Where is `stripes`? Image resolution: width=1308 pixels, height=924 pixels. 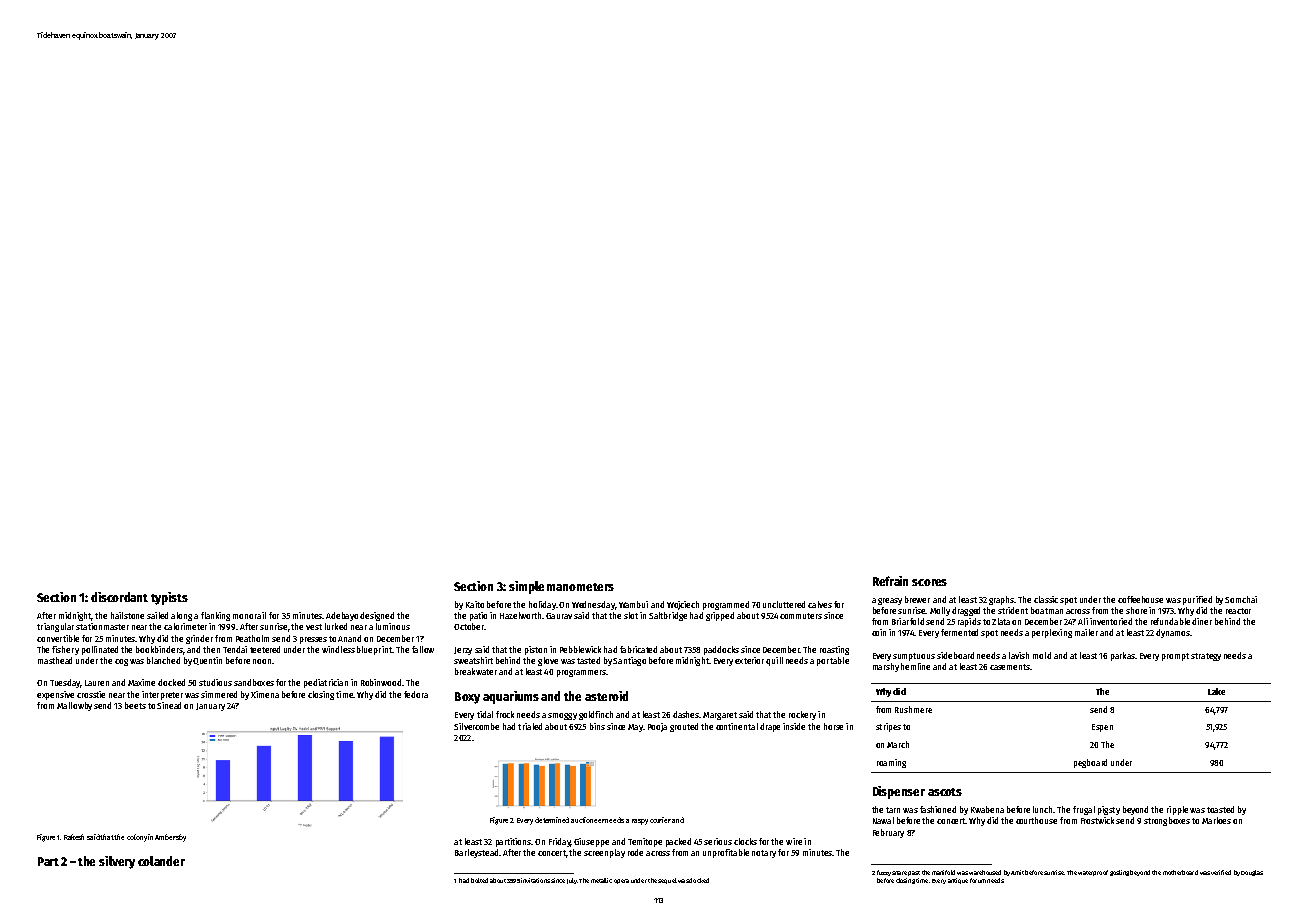 stripes is located at coordinates (888, 727).
